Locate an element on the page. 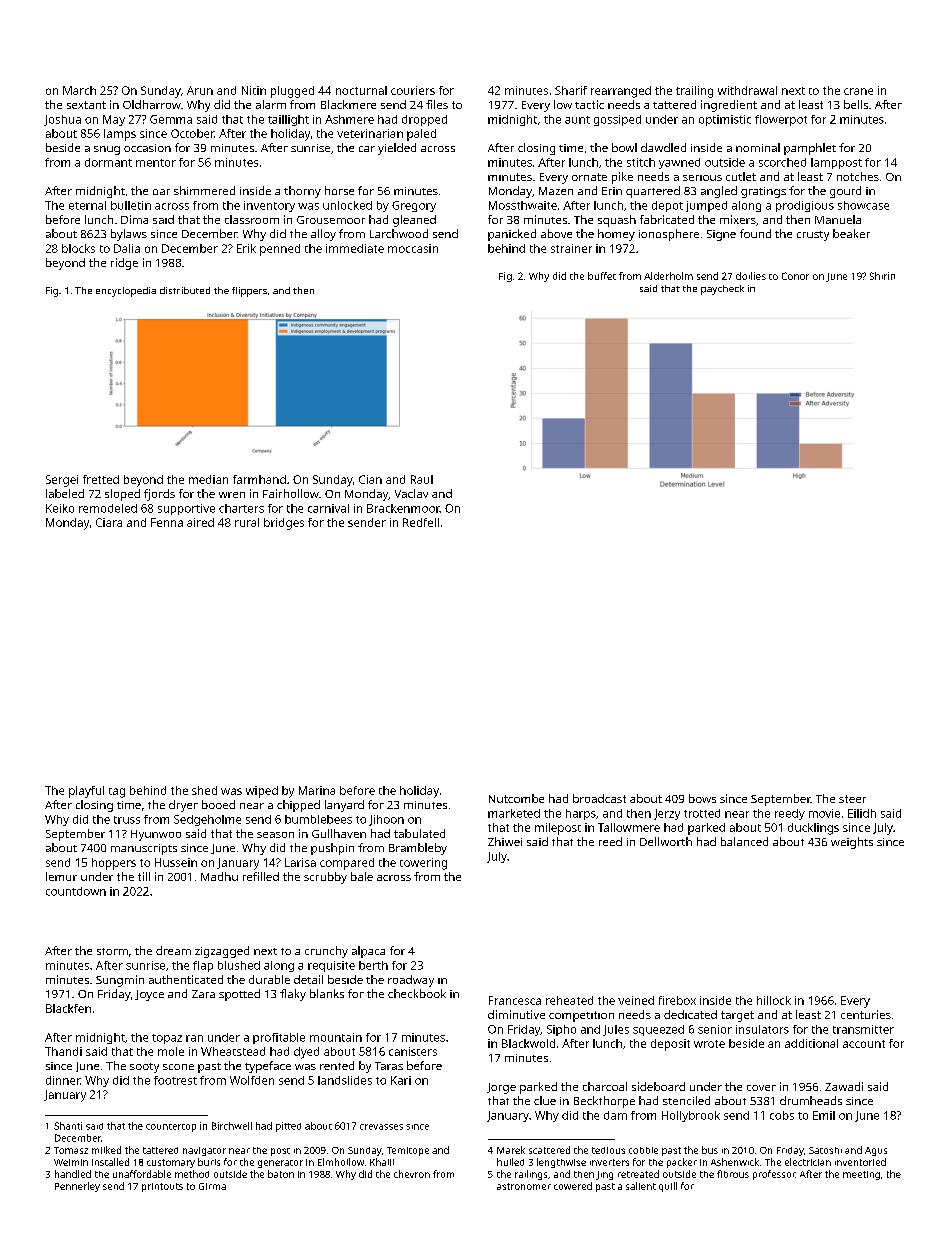 This image has height=1233, width=952. Nitin is located at coordinates (254, 90).
